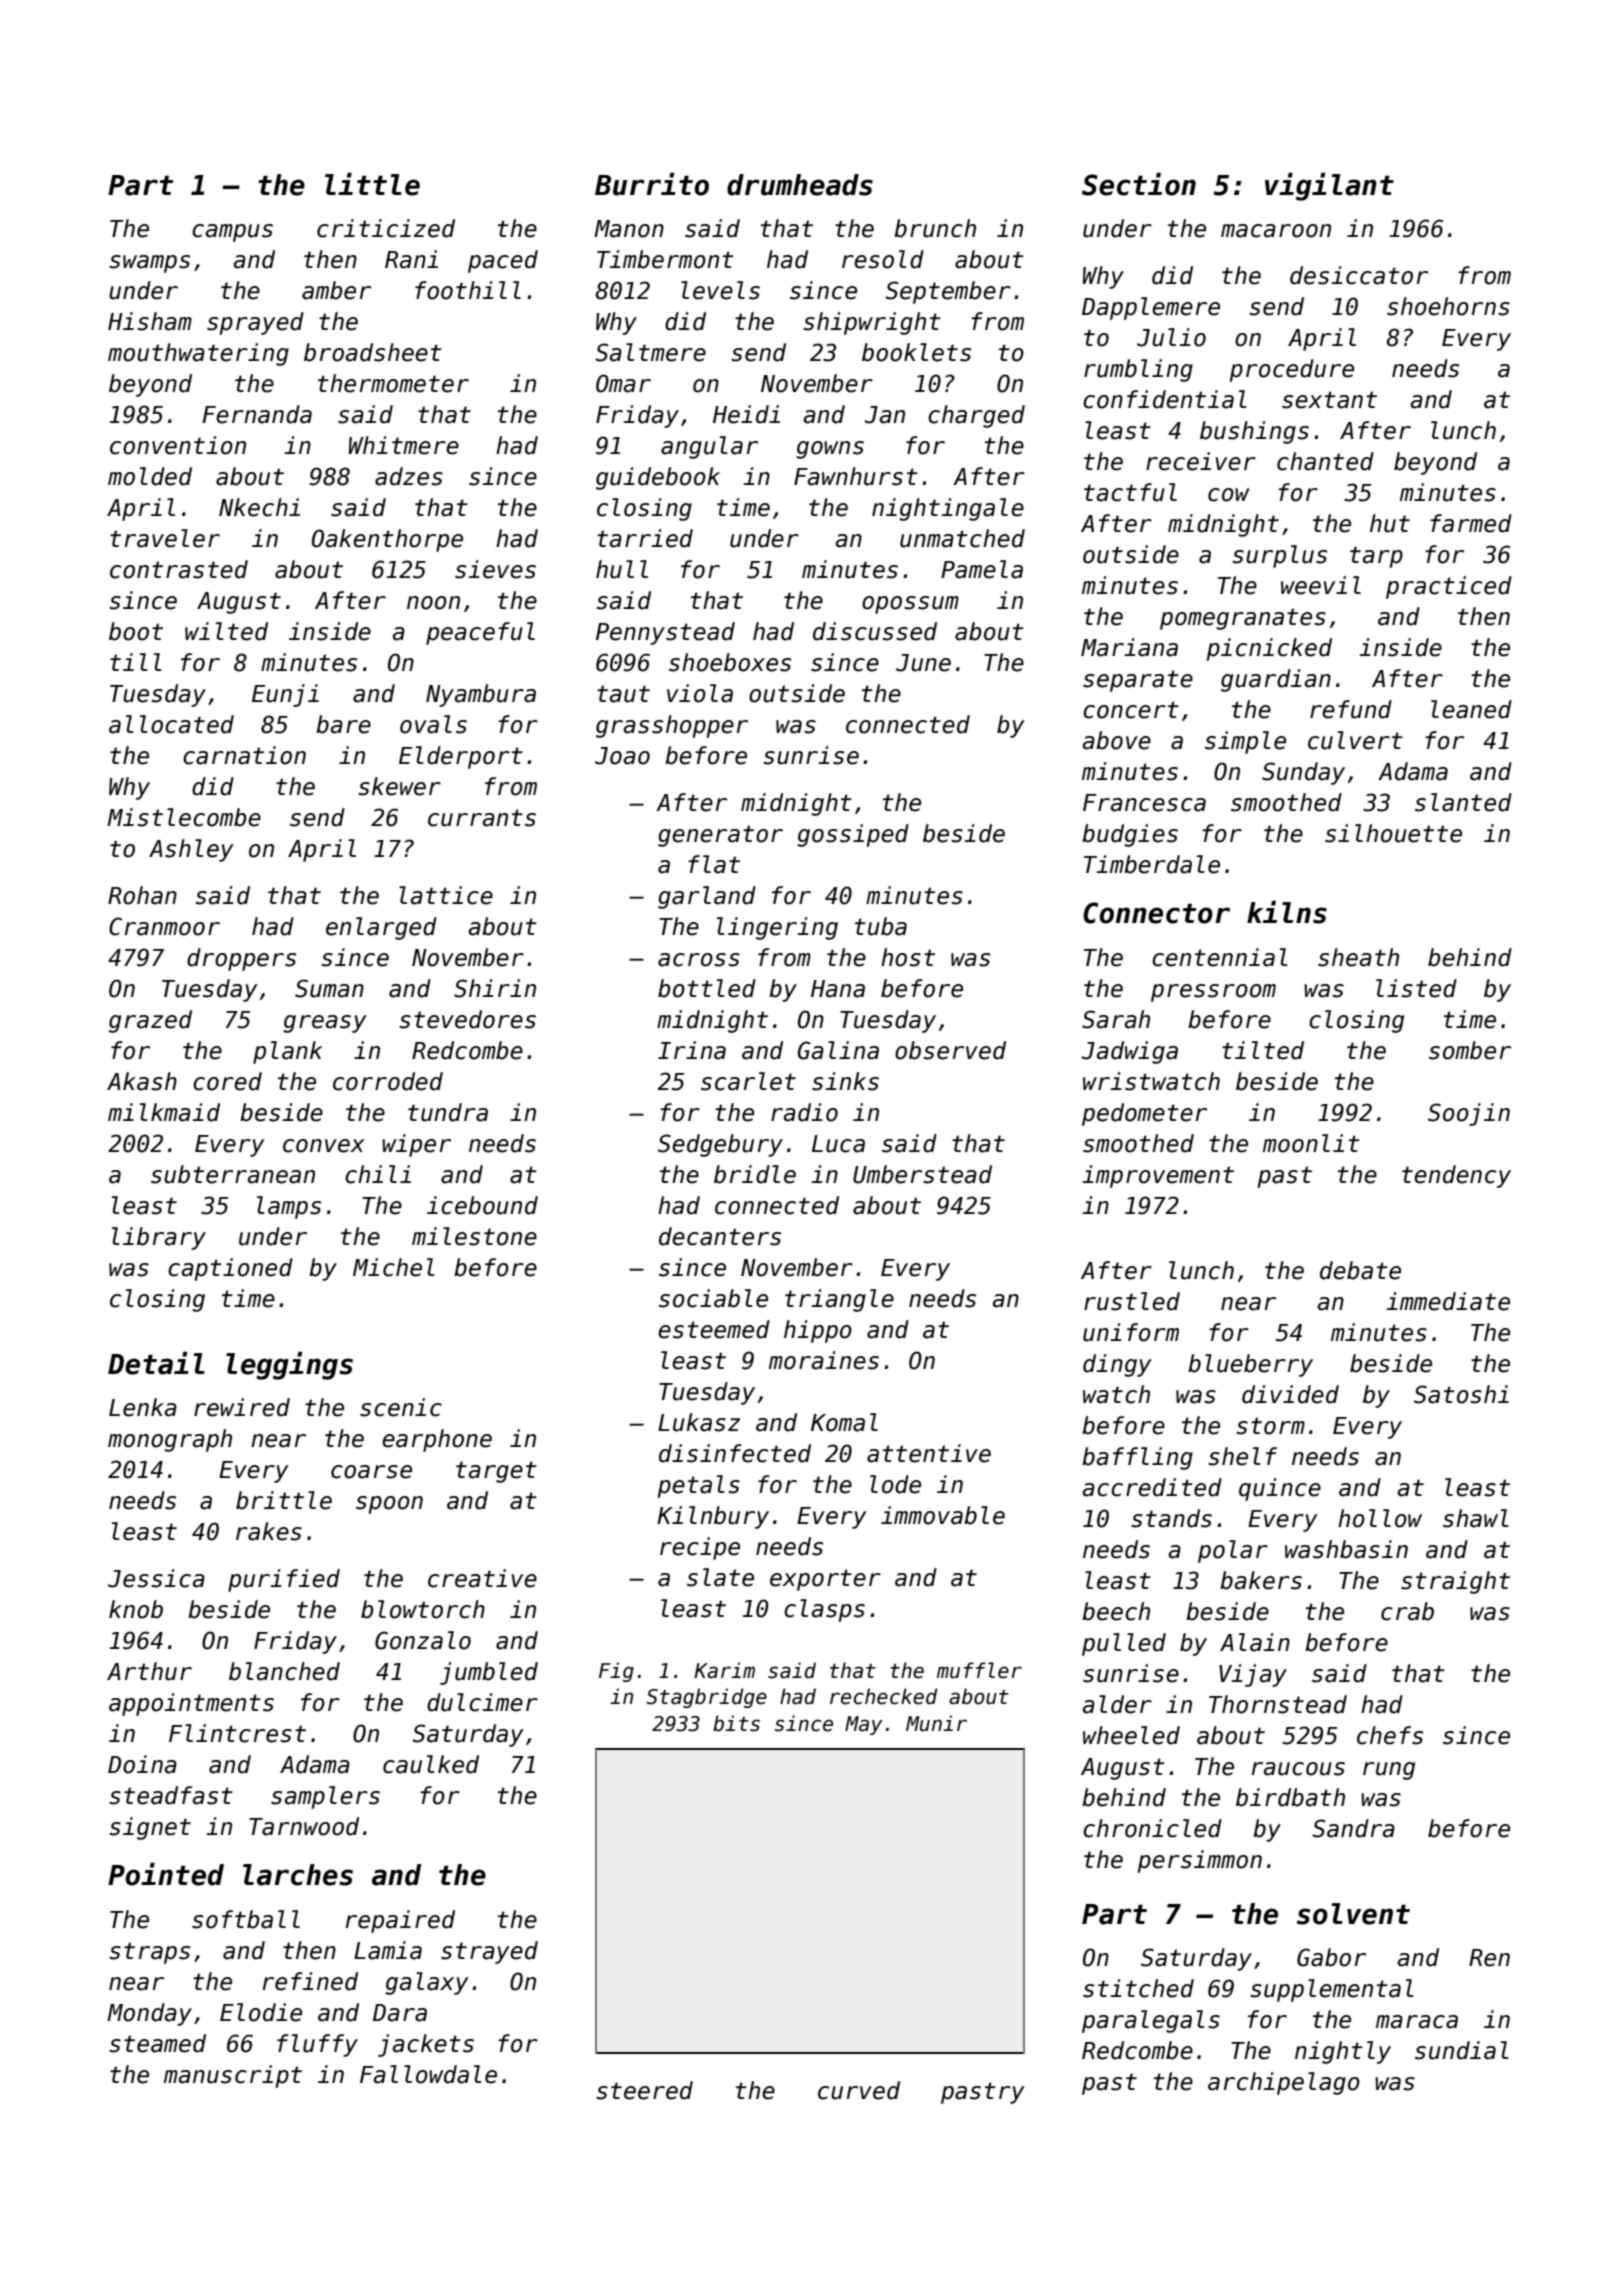  Describe the element at coordinates (191, 1704) in the image. I see `appointments` at that location.
